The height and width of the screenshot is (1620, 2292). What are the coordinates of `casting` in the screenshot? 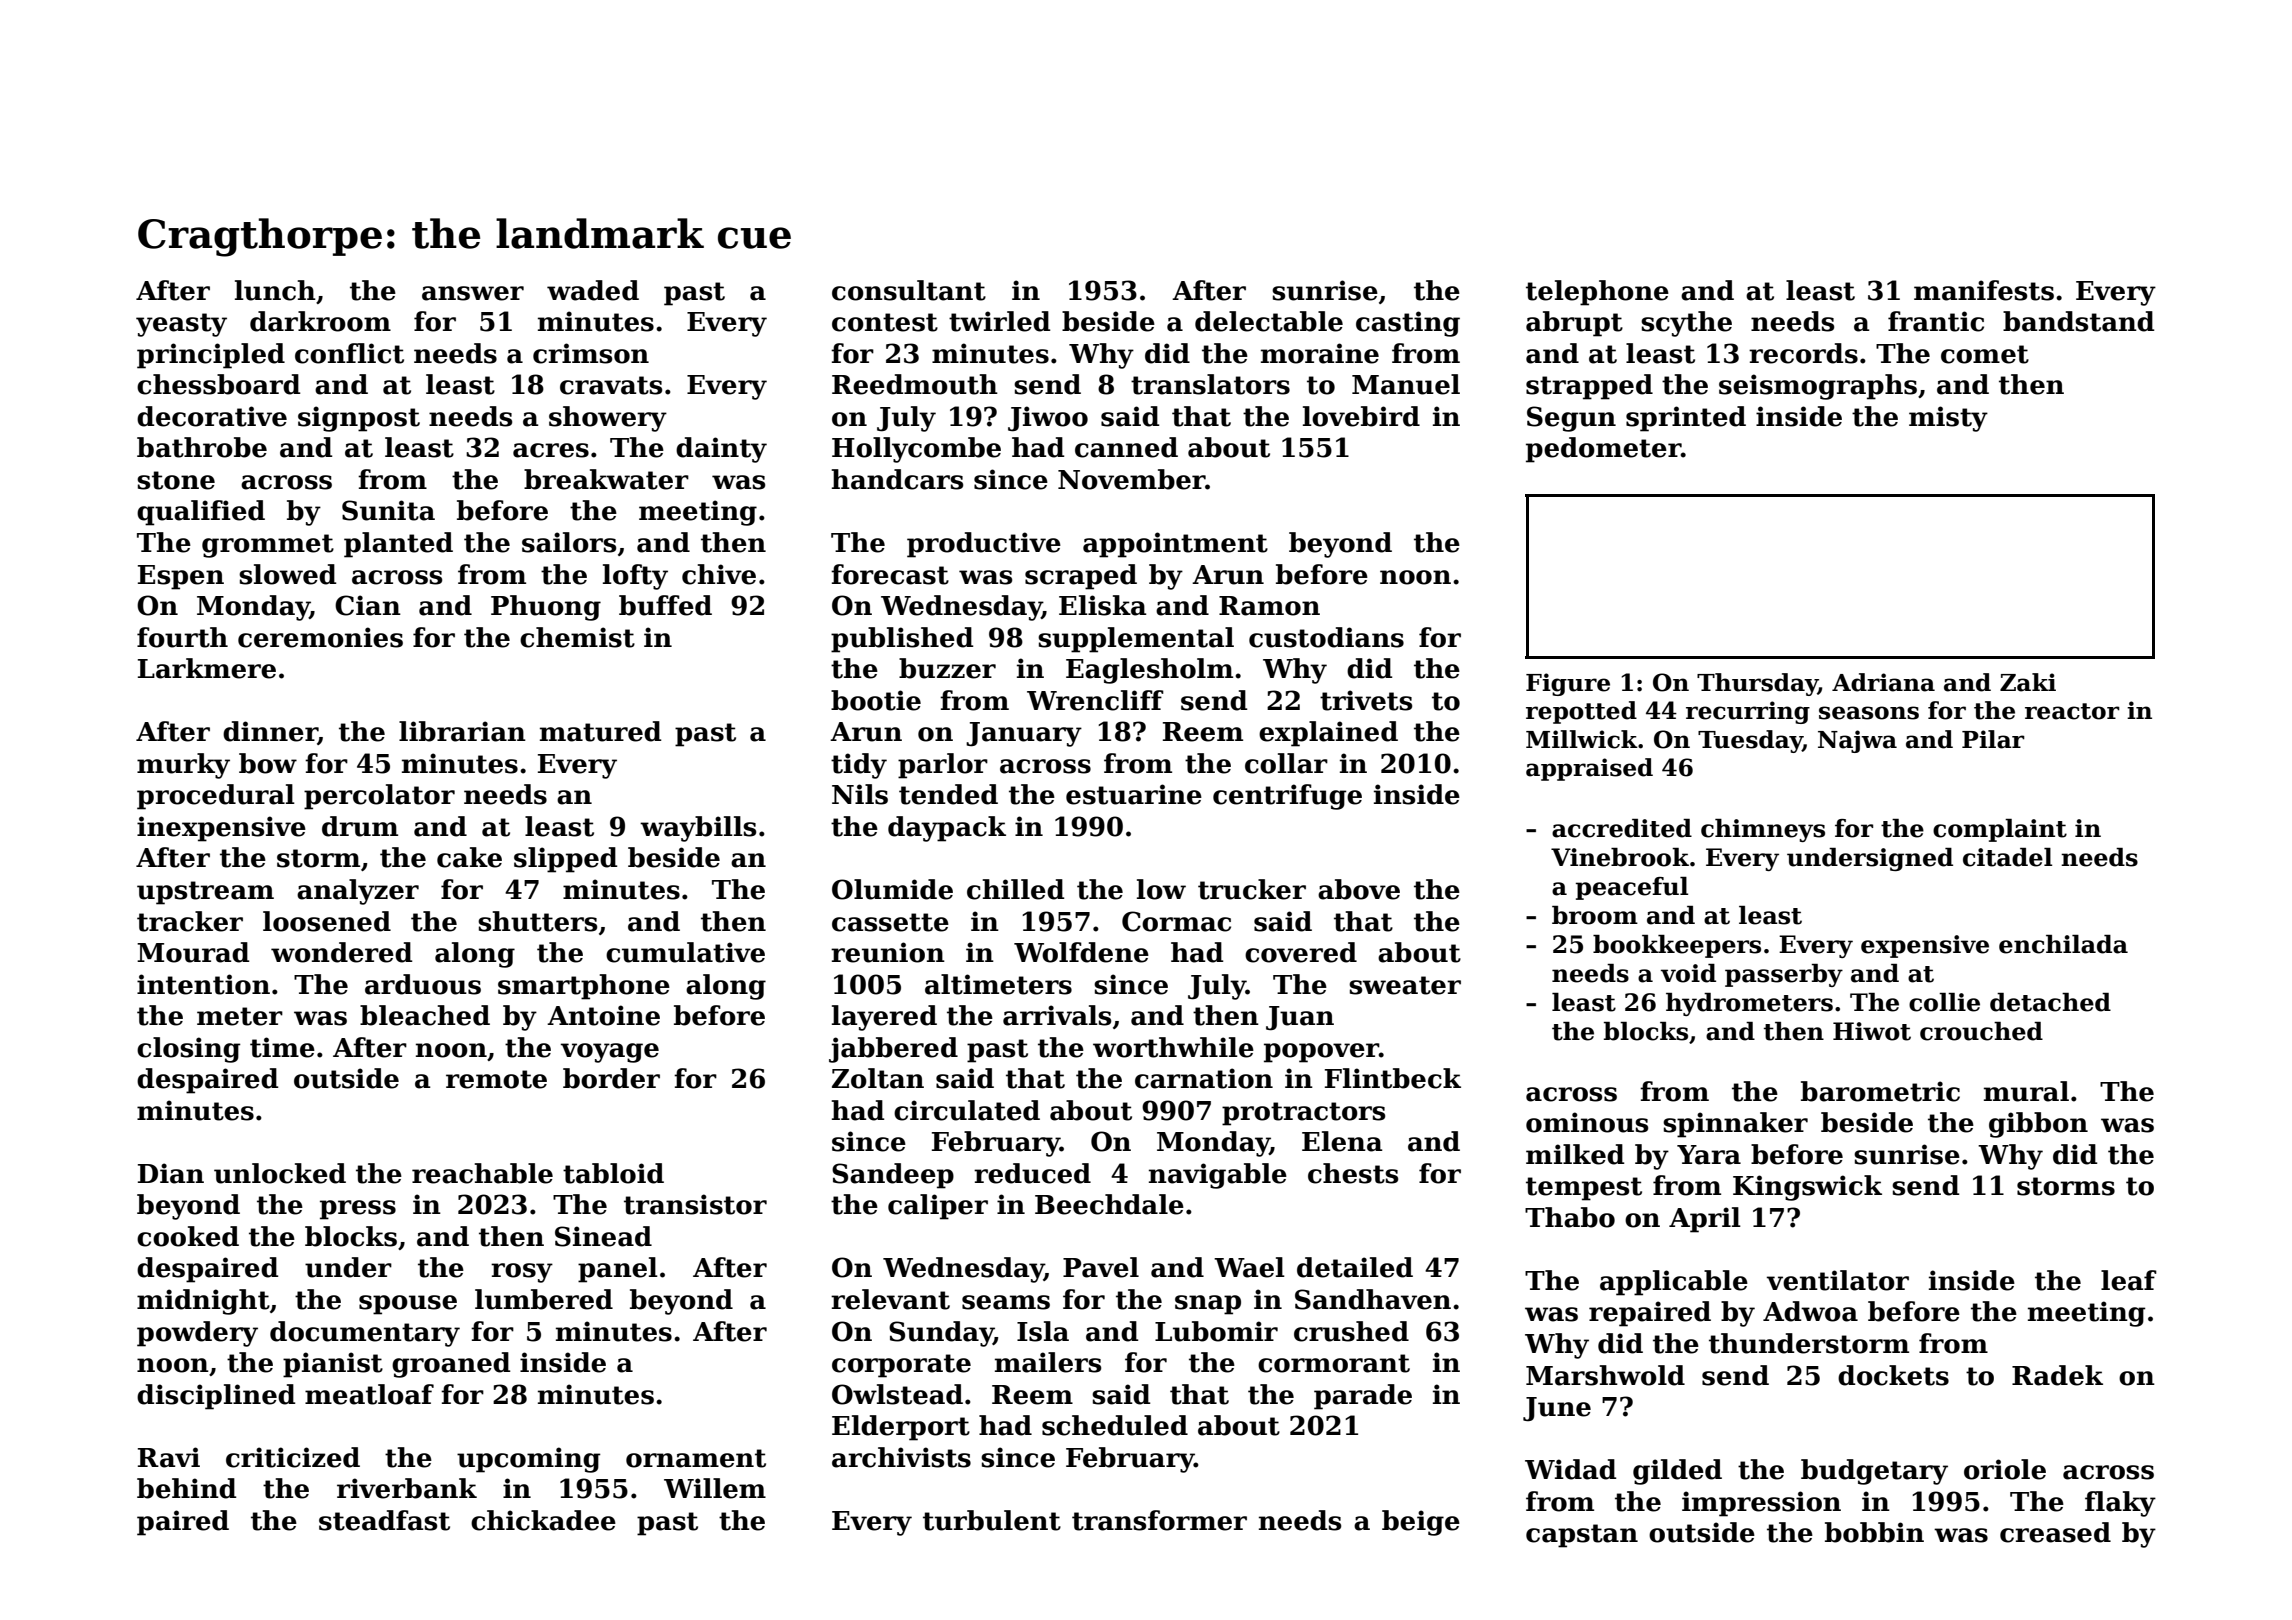 It's located at (1408, 324).
